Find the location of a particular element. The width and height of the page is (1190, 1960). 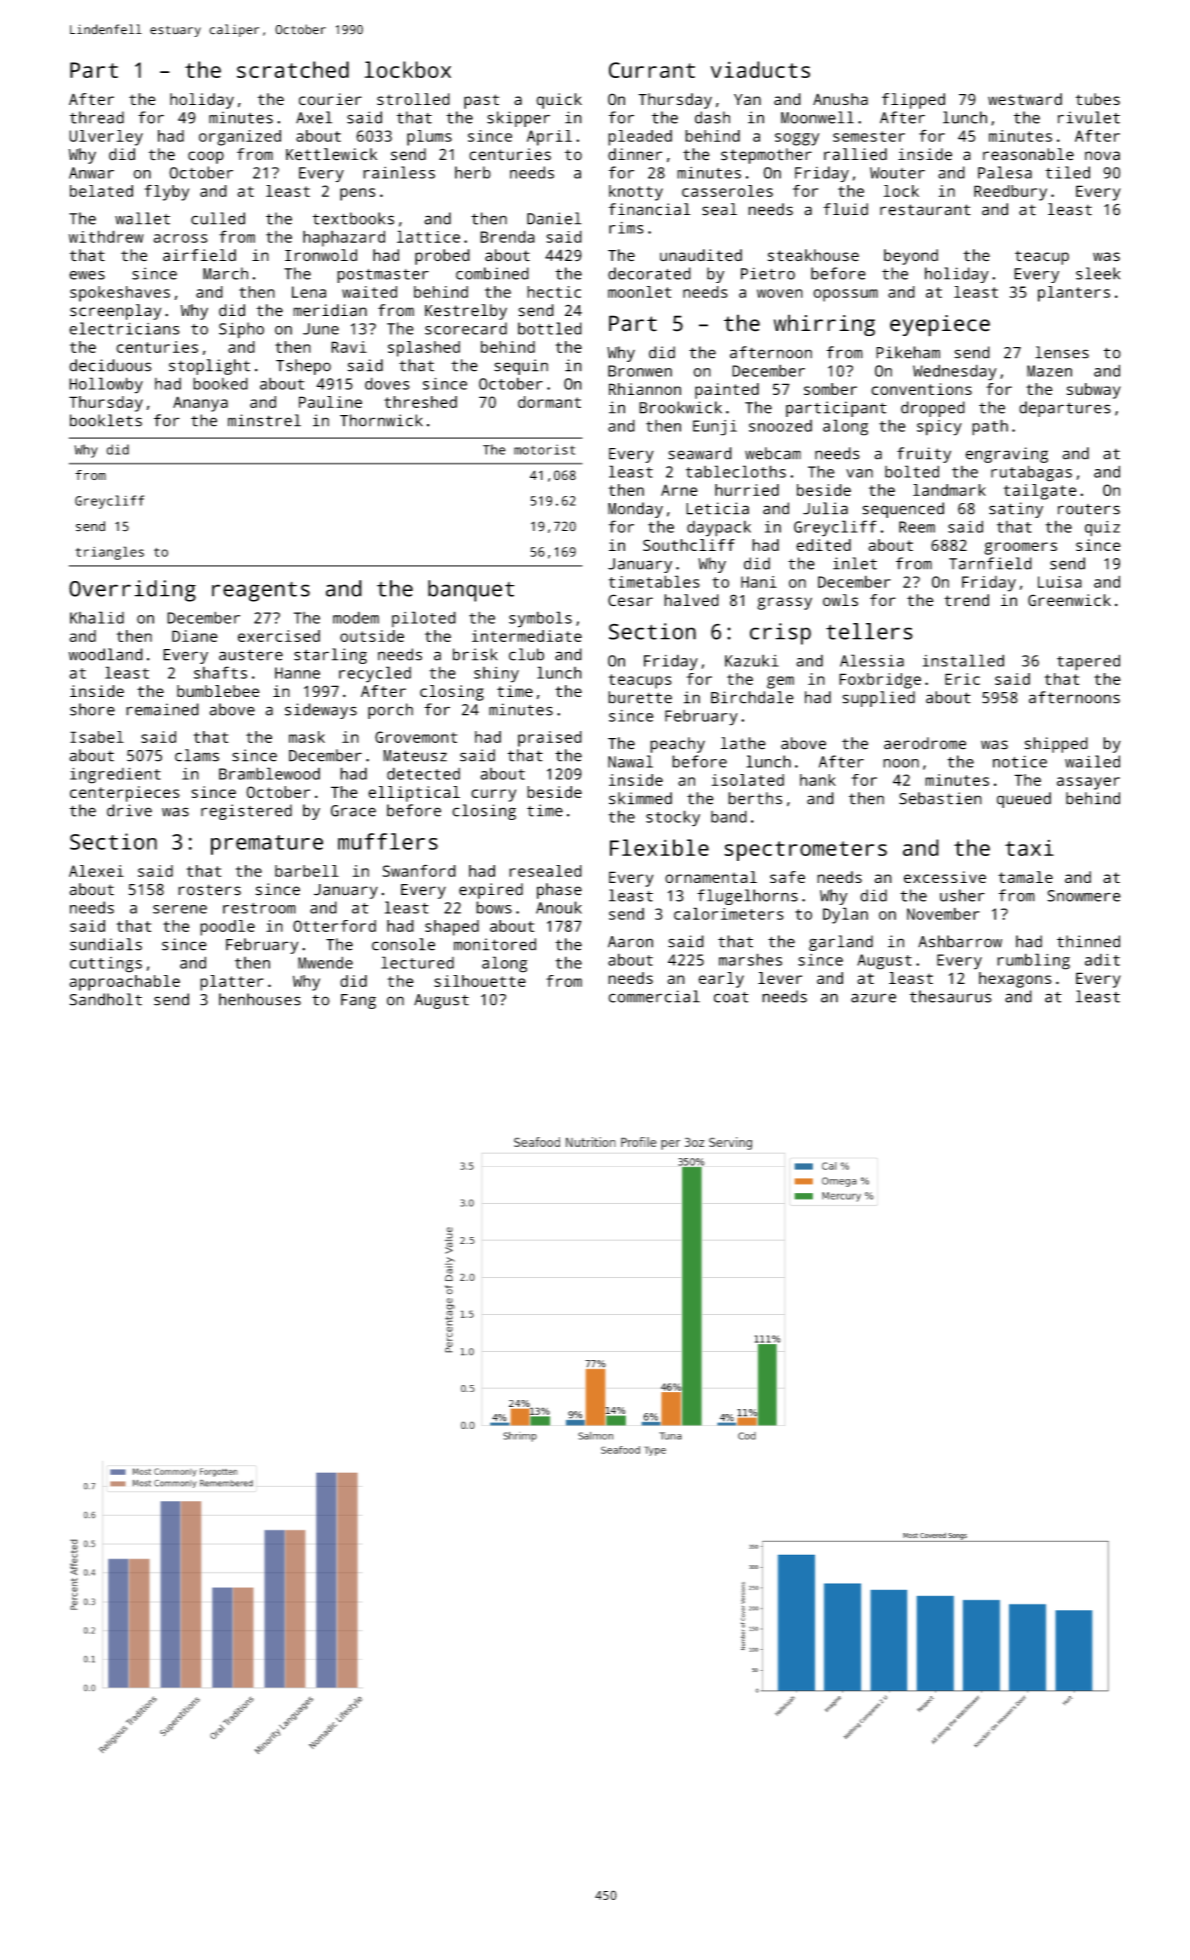

shafts is located at coordinates (220, 672).
